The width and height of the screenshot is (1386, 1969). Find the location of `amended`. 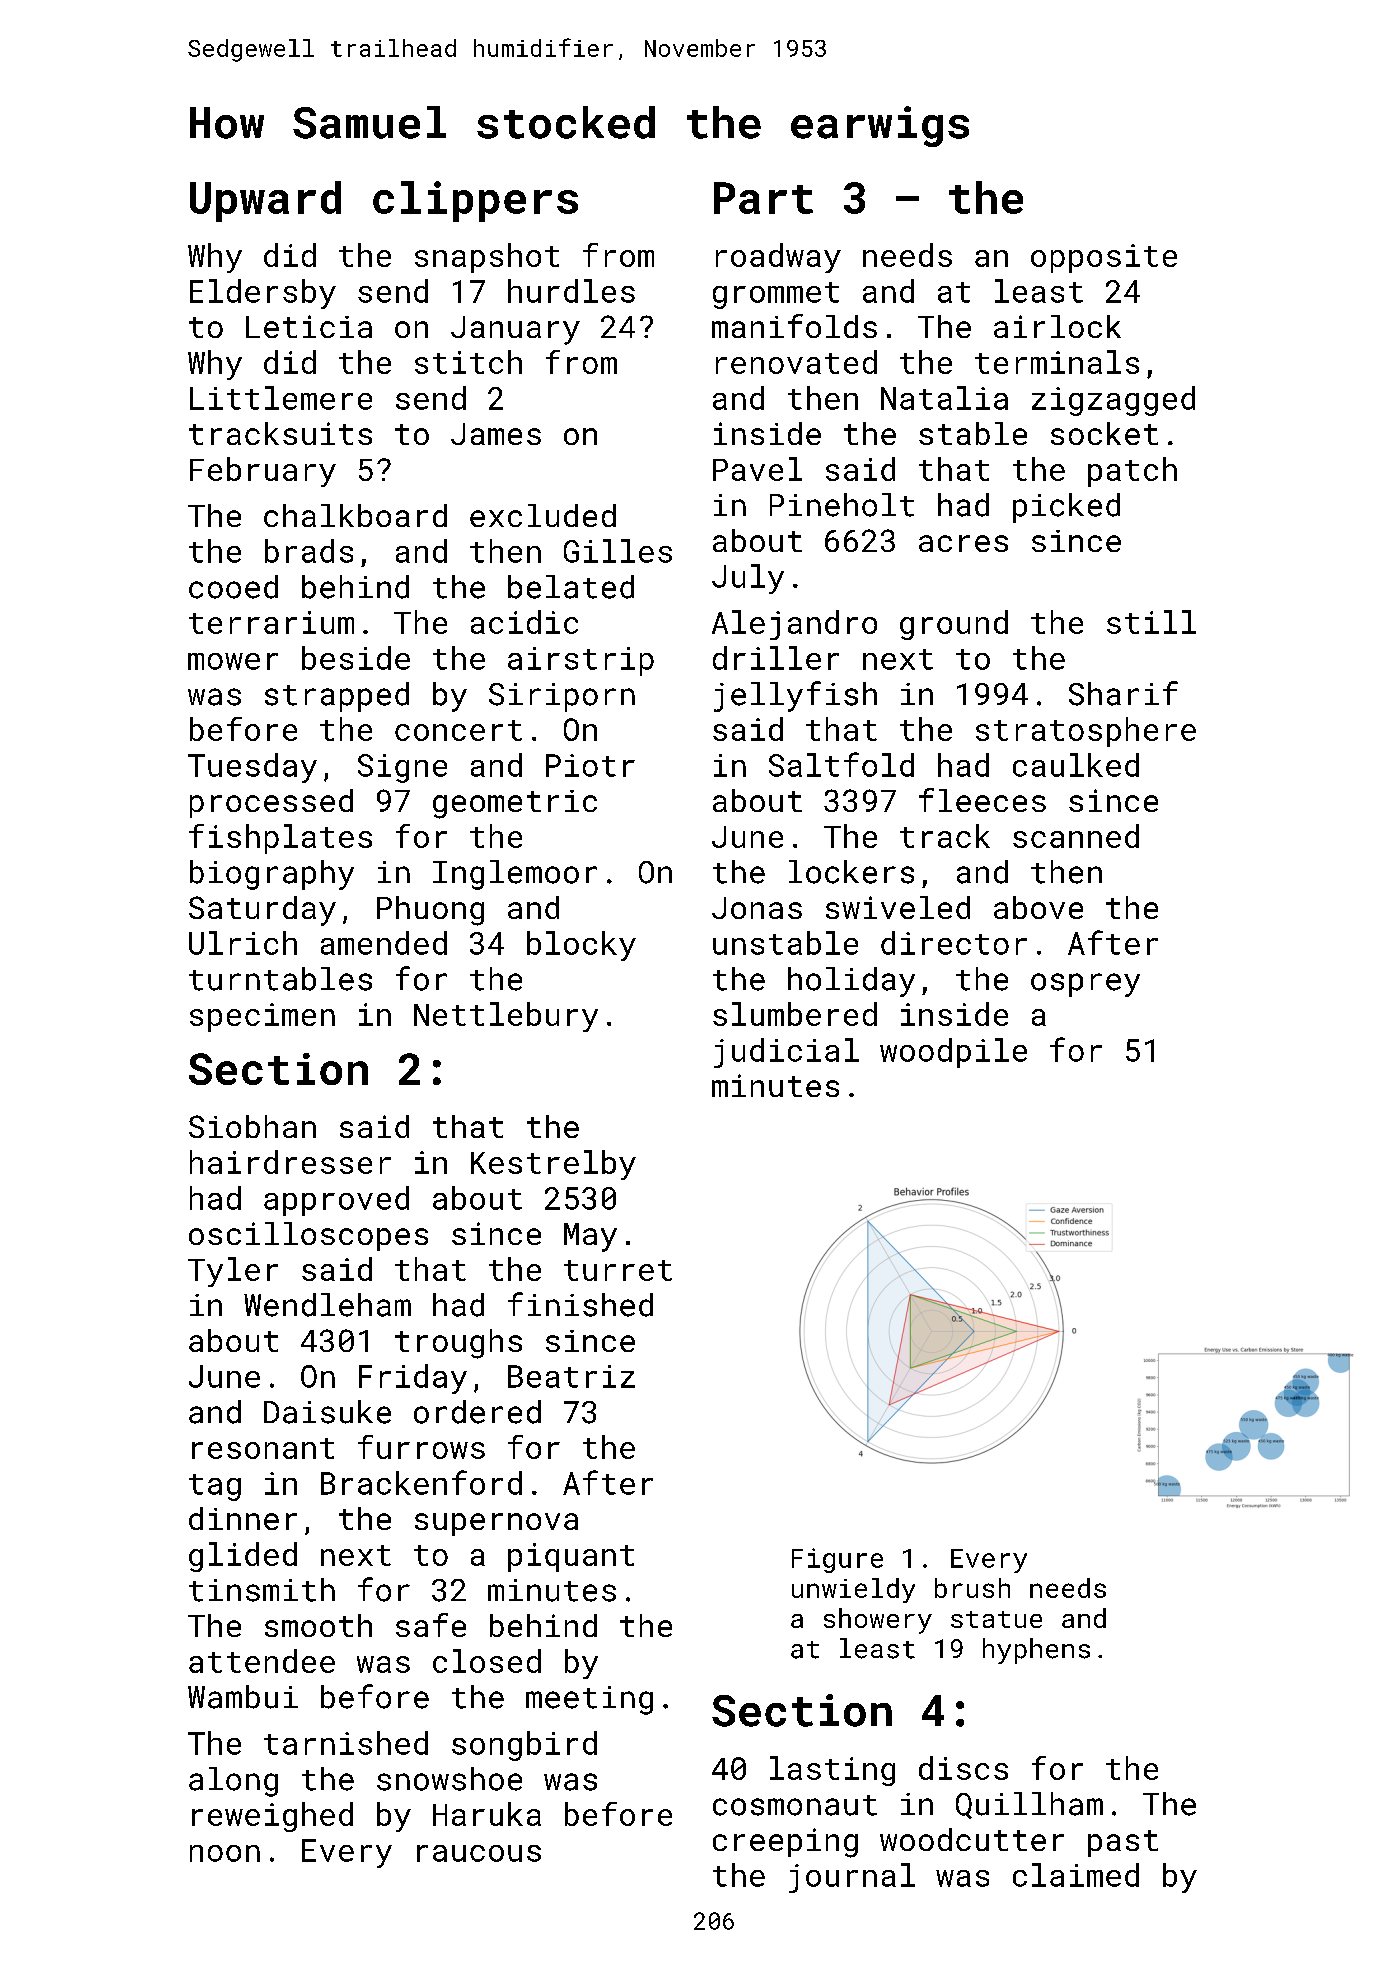

amended is located at coordinates (384, 943).
